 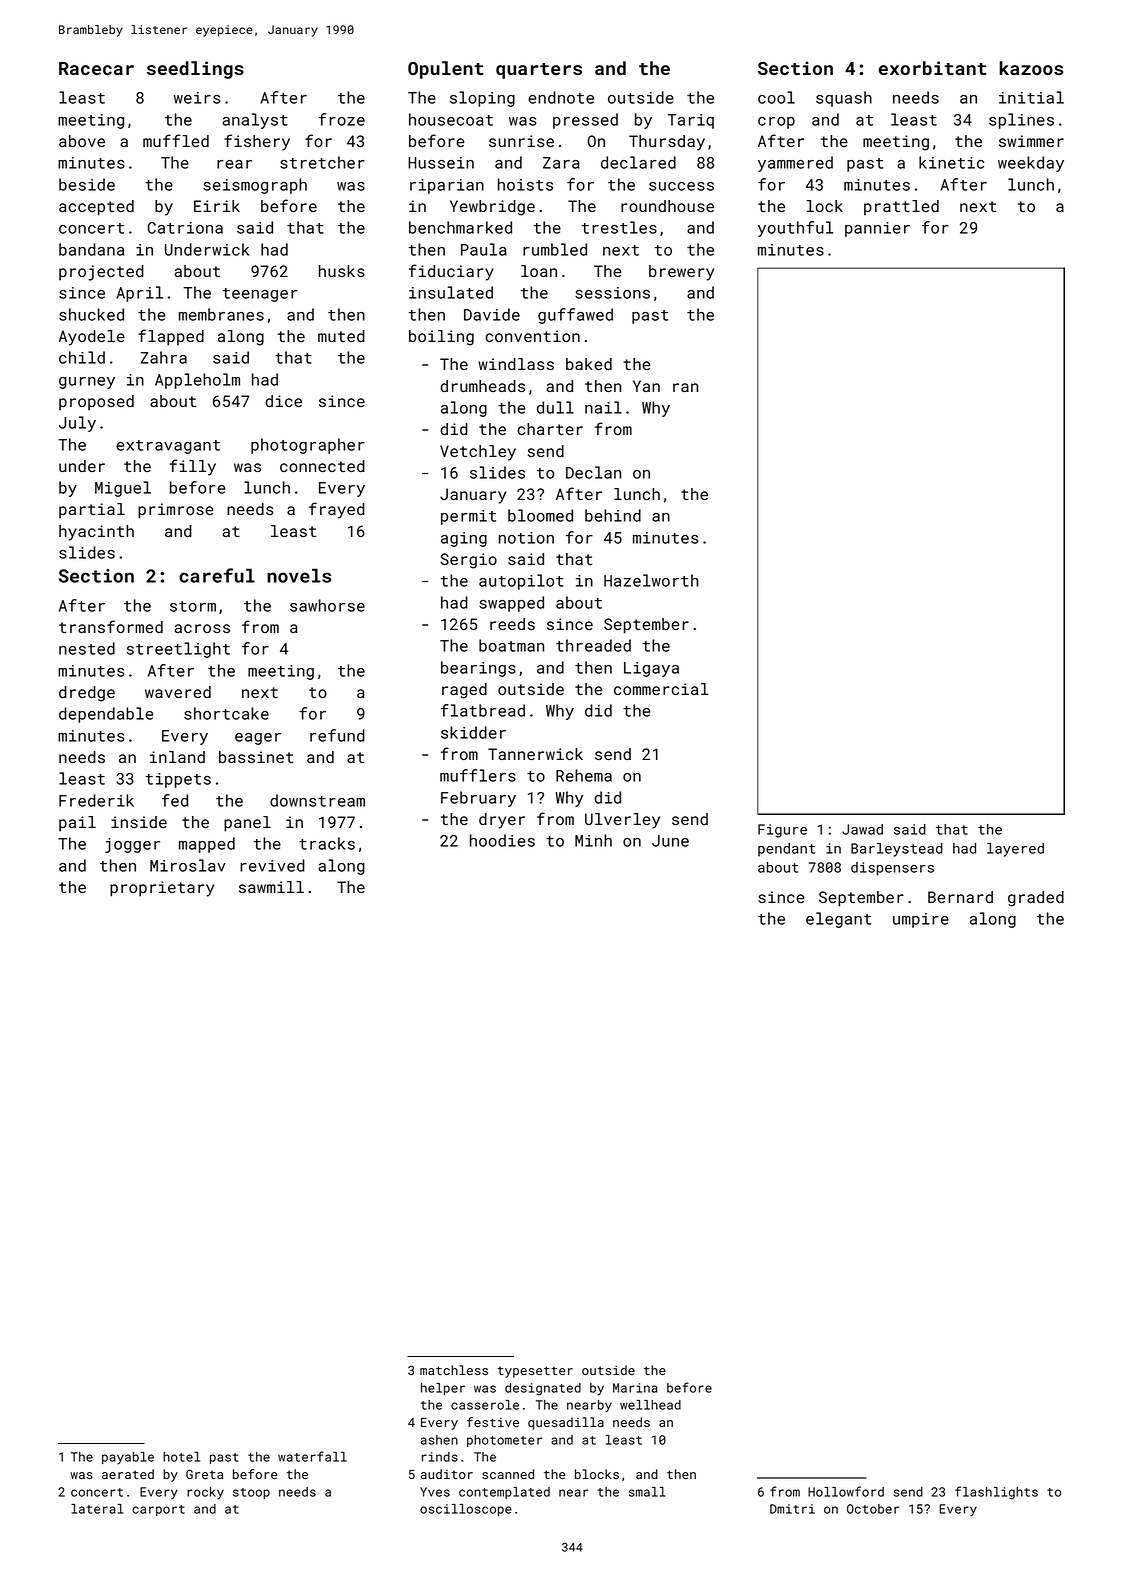 I want to click on dice, so click(x=283, y=401).
